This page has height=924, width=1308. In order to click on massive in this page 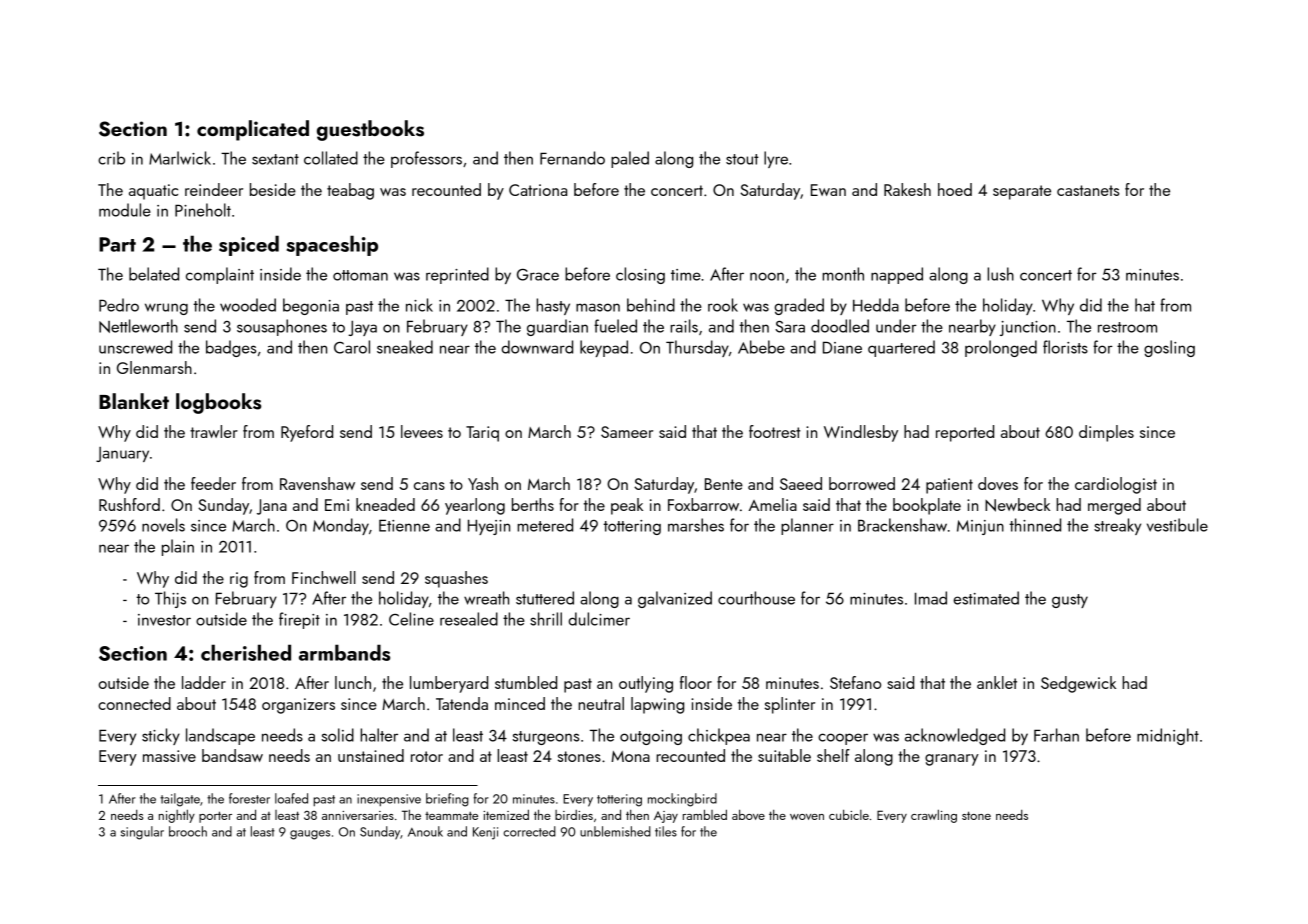, I will do `click(169, 756)`.
